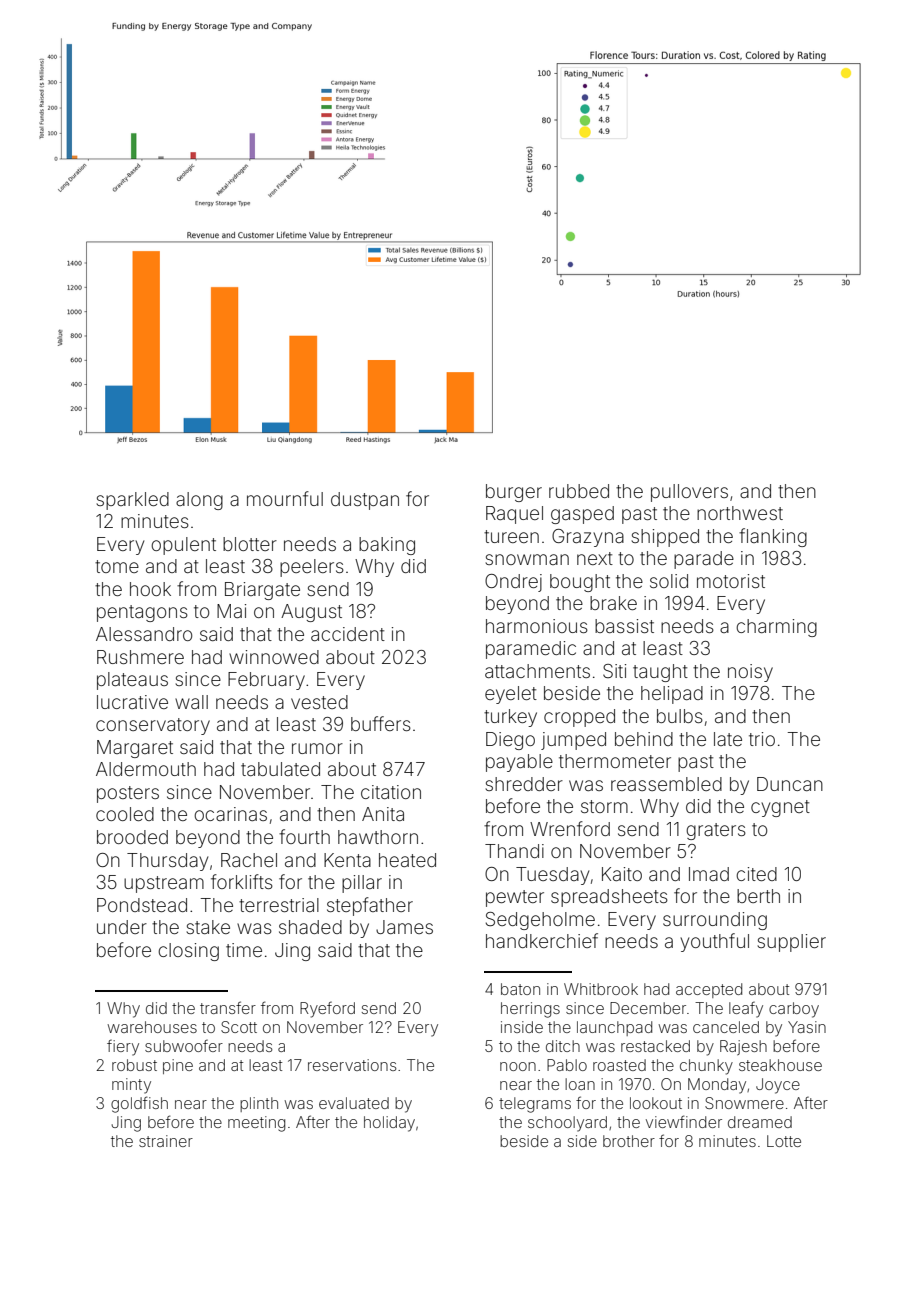 Image resolution: width=924 pixels, height=1311 pixels. Describe the element at coordinates (689, 493) in the page. I see `pullovers` at that location.
